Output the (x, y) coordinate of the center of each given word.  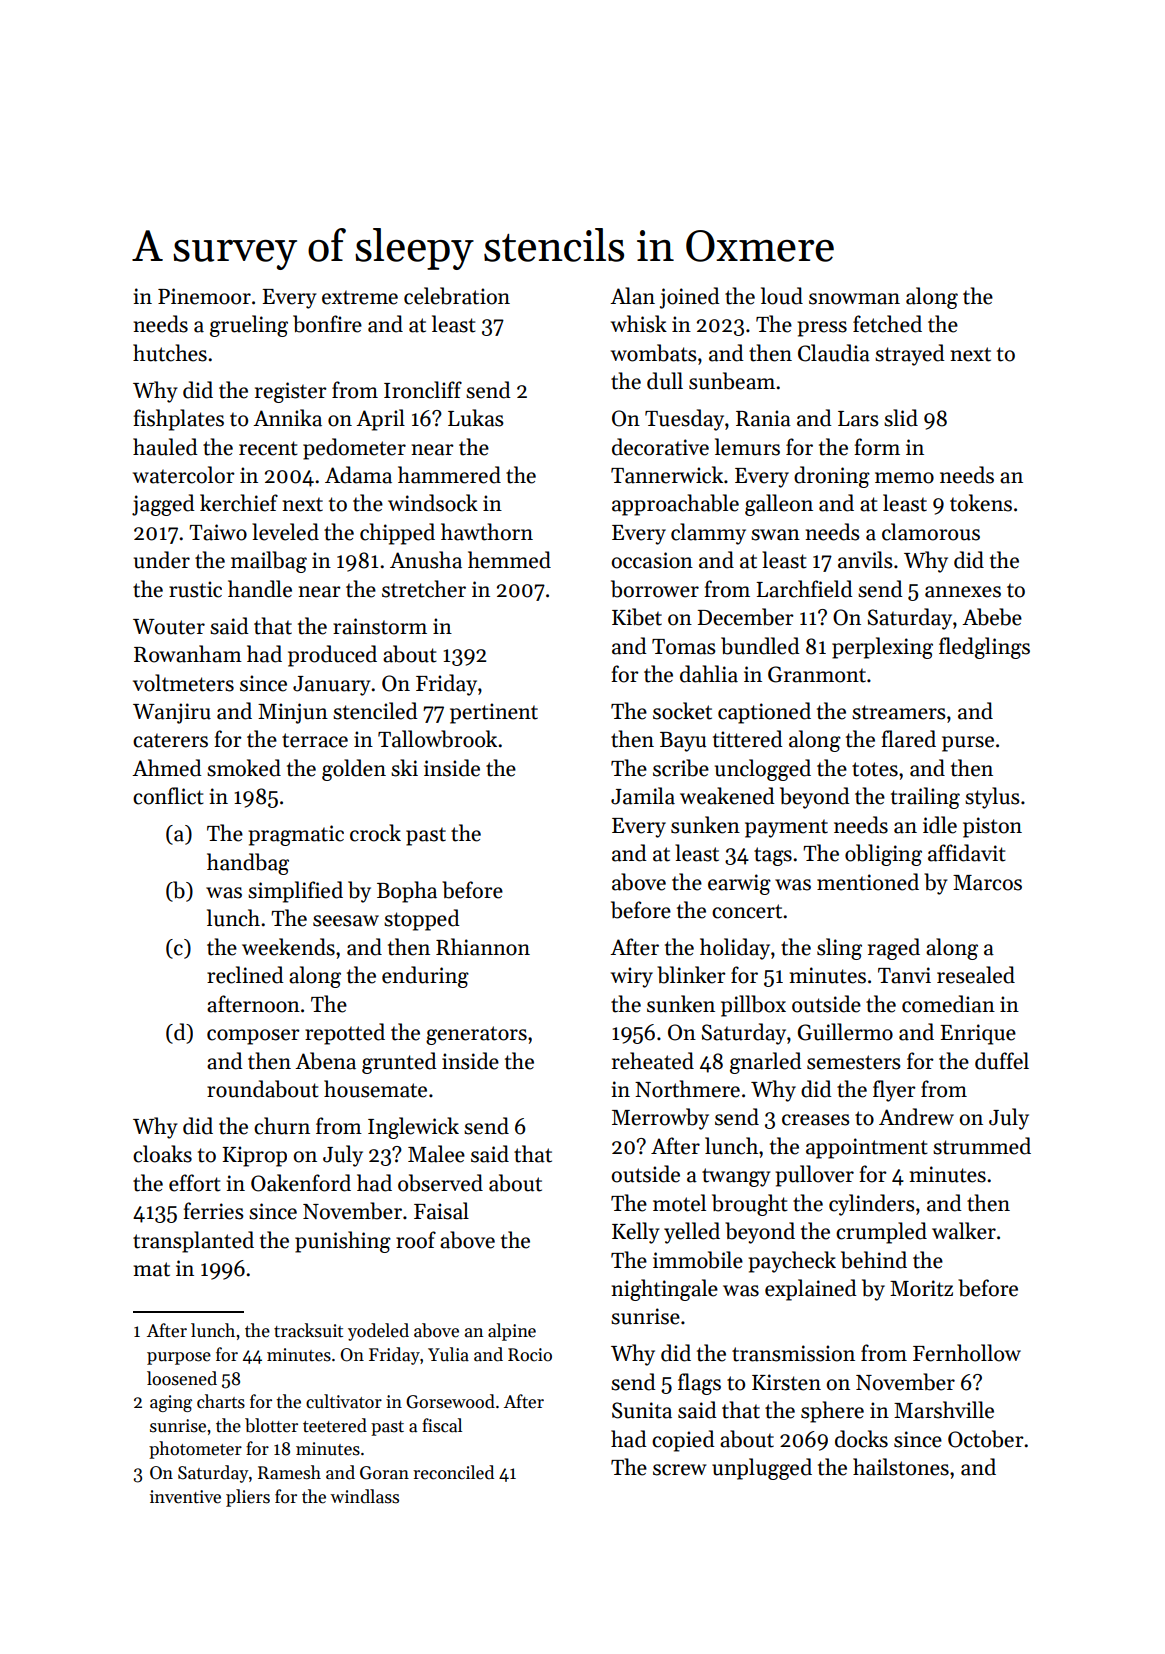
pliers (248, 1498)
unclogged (763, 770)
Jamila (643, 796)
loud (782, 296)
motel (679, 1203)
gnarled (766, 1063)
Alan (632, 296)
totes (875, 769)
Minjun (293, 713)
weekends (288, 947)
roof (416, 1240)
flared (908, 739)
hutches (170, 353)
